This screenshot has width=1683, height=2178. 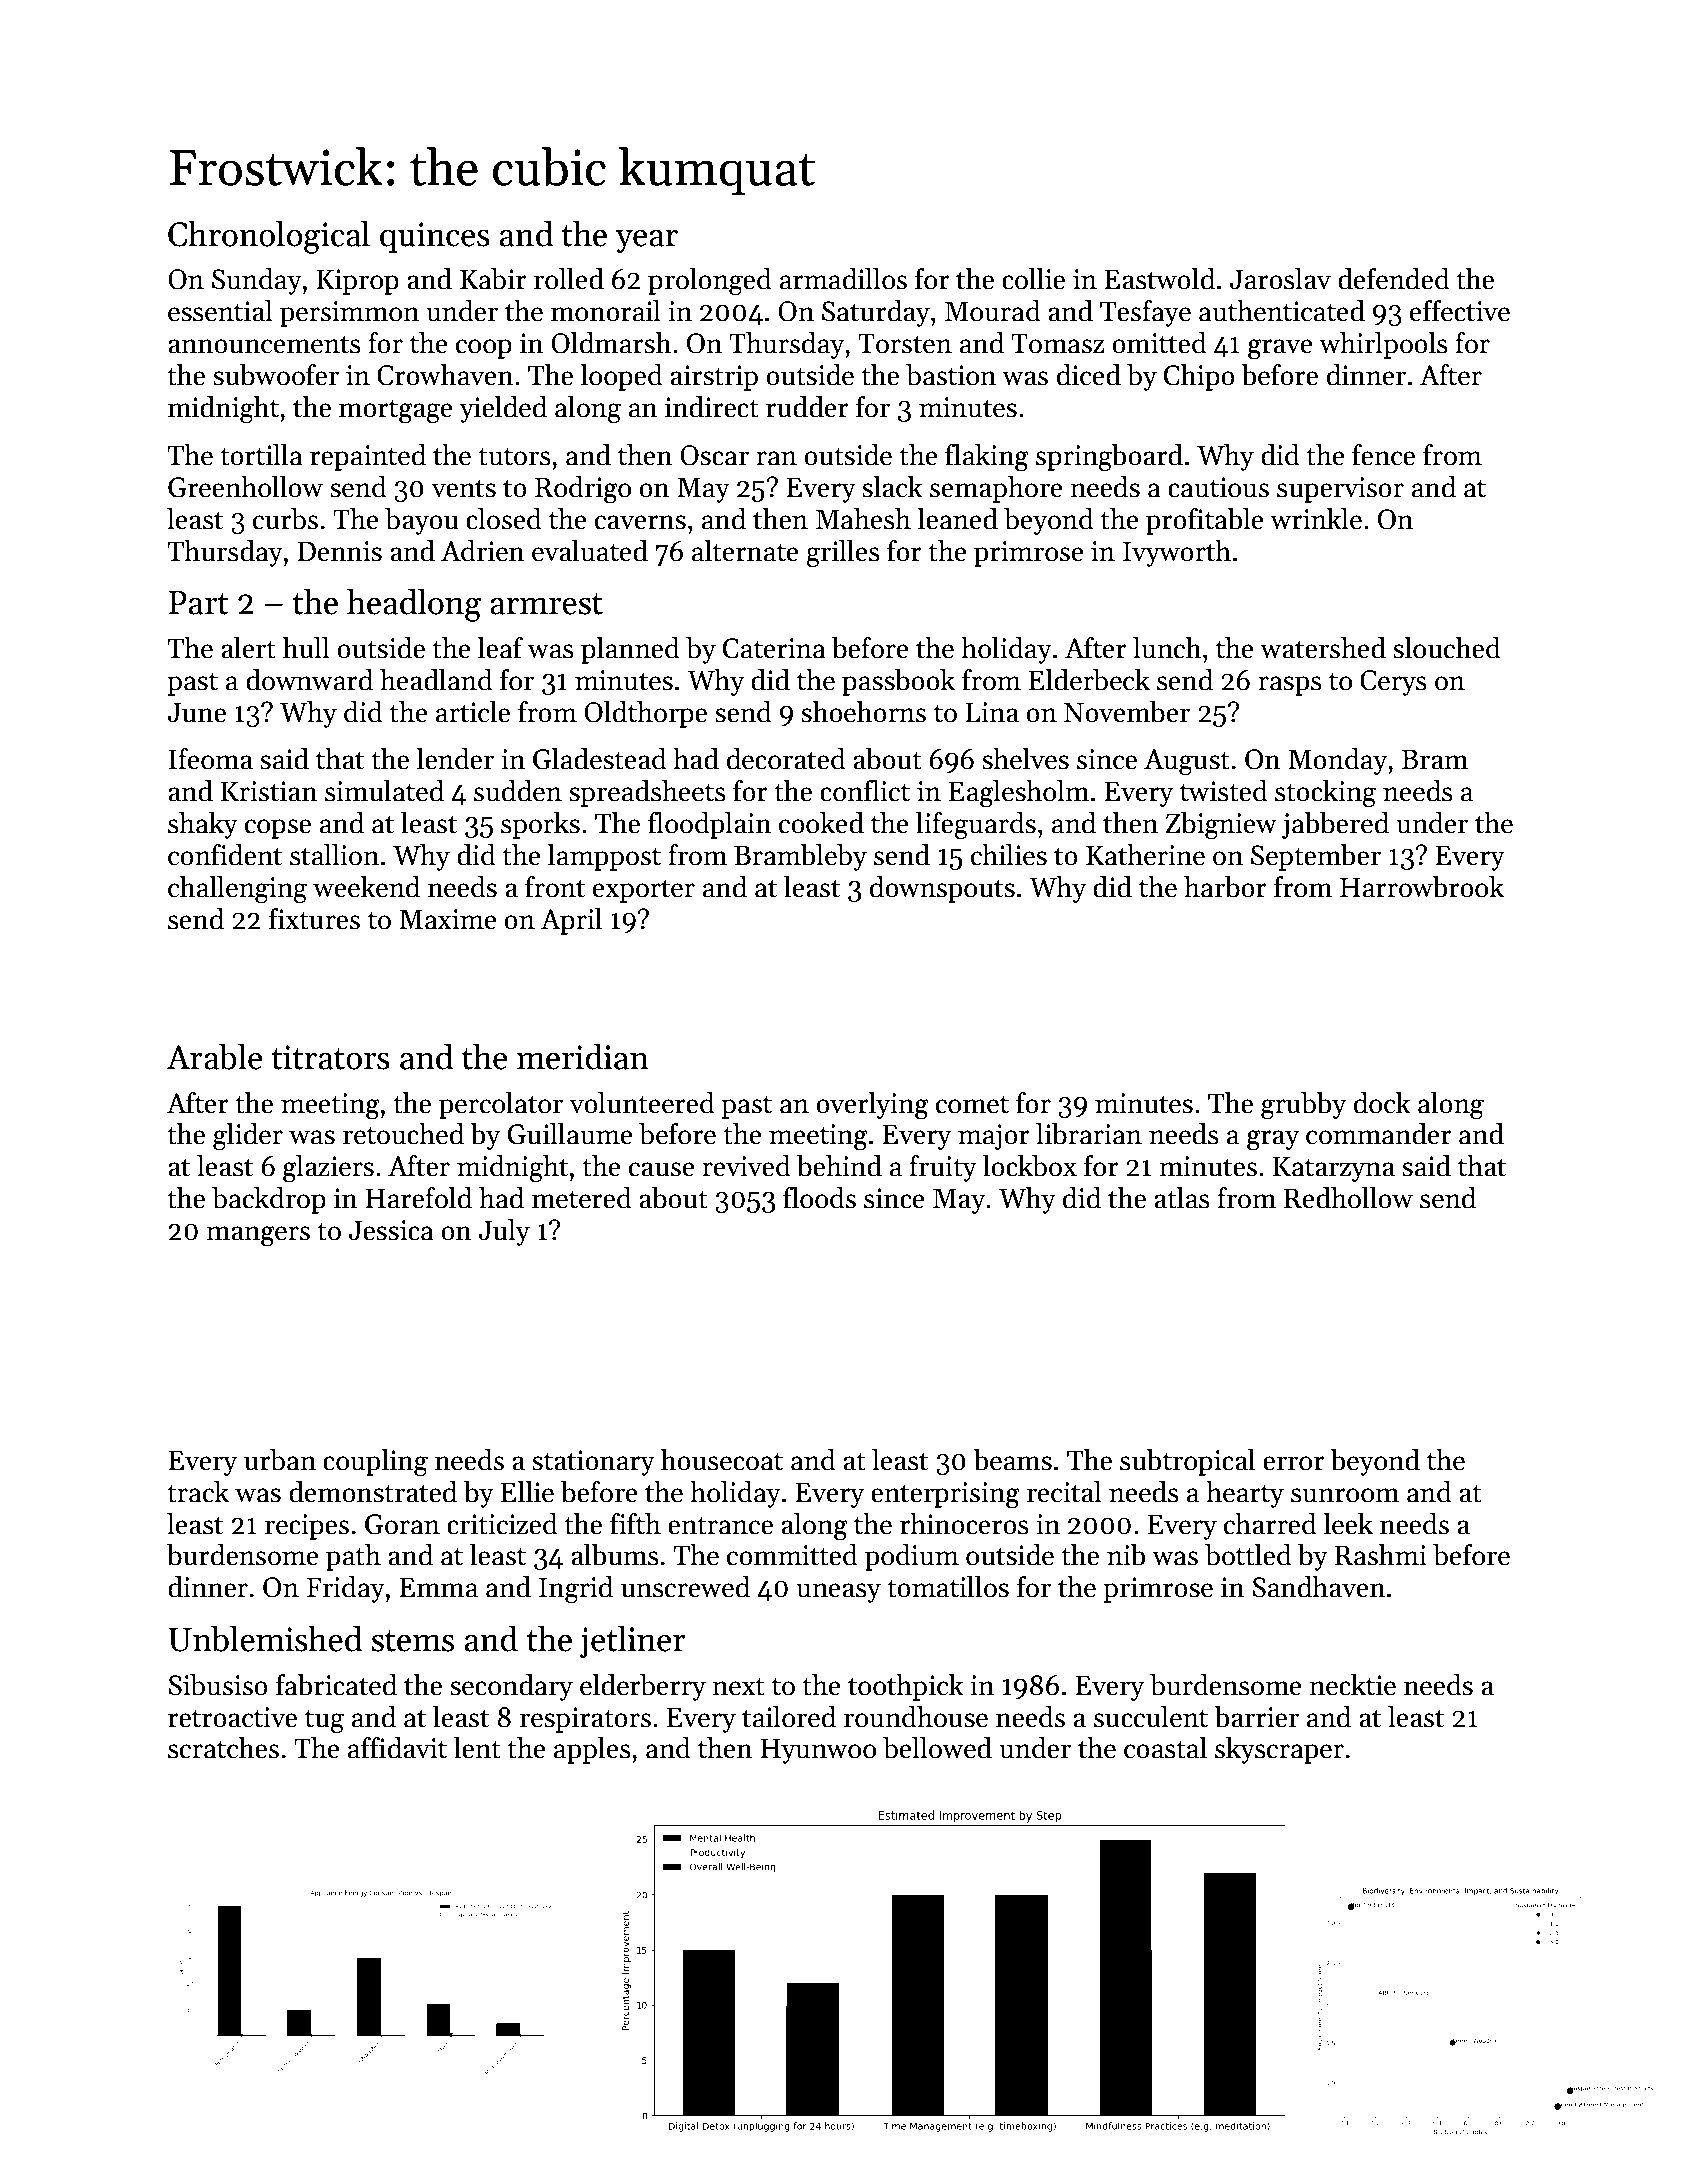 What do you see at coordinates (582, 1056) in the screenshot?
I see `meridian` at bounding box center [582, 1056].
